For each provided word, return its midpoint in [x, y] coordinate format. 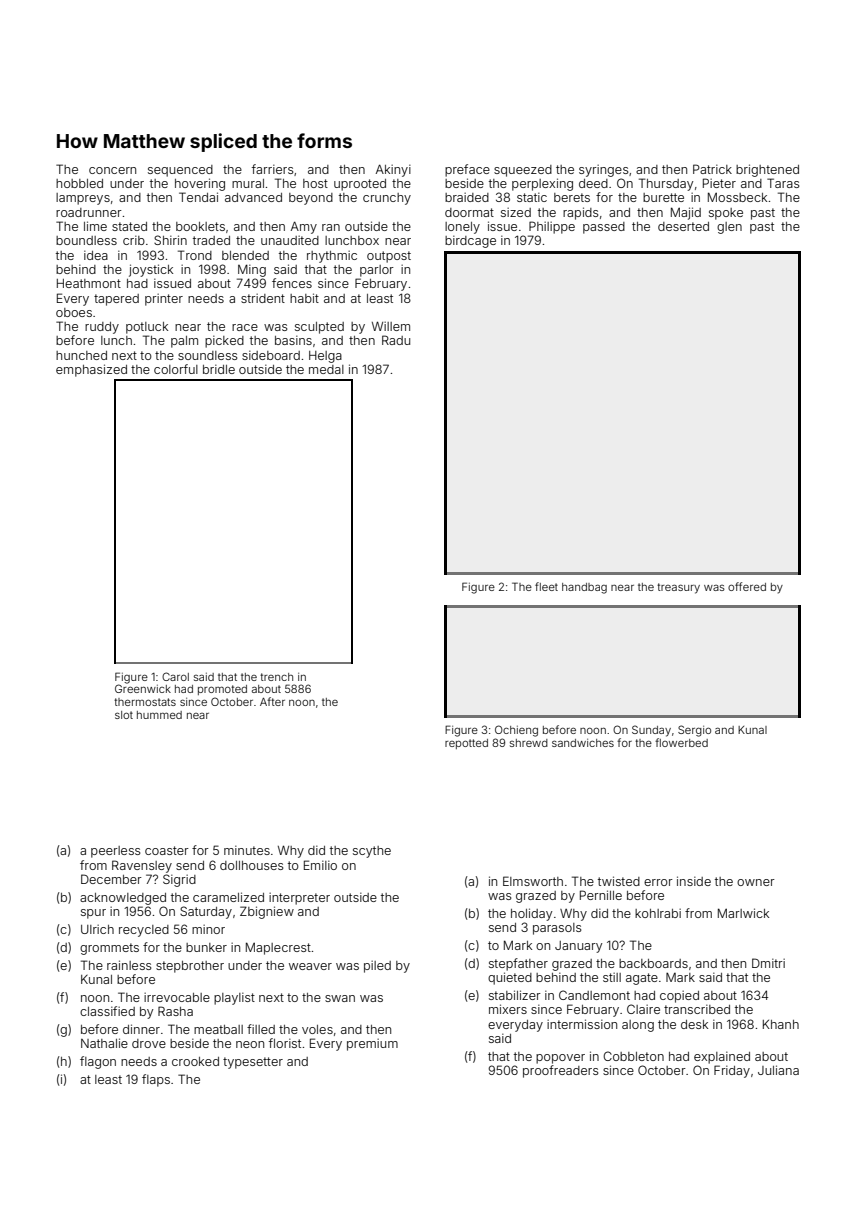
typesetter [253, 1063]
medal [326, 369]
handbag [584, 588]
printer [164, 300]
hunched [81, 355]
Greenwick [143, 688]
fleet [546, 586]
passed [604, 228]
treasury [678, 588]
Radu [396, 340]
